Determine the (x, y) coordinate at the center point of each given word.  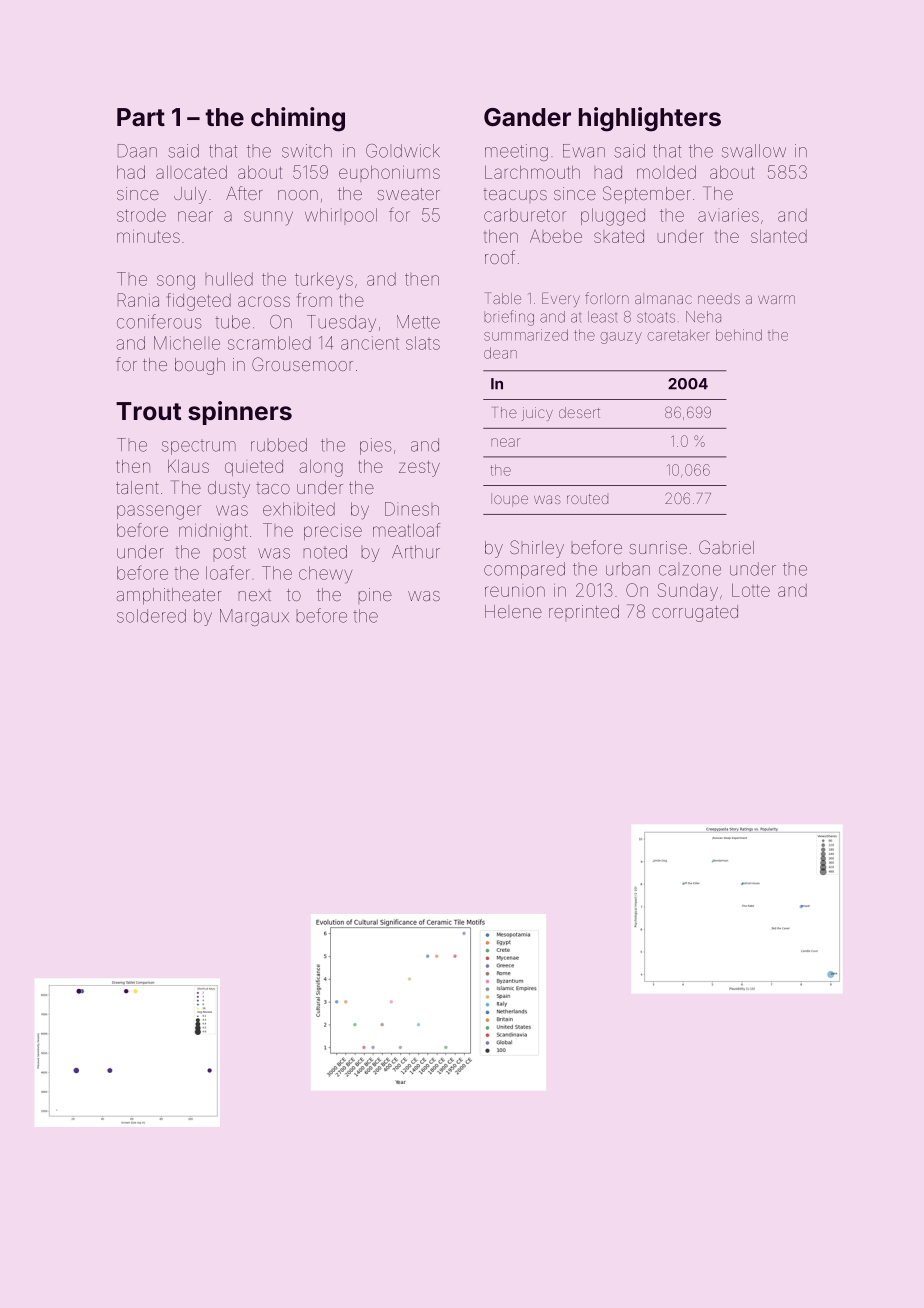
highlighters (650, 119)
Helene (513, 611)
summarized (526, 335)
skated (619, 236)
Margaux (254, 617)
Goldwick (403, 151)
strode (141, 215)
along (321, 468)
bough (200, 366)
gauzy (621, 338)
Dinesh (412, 509)
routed (587, 499)
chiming (298, 119)
